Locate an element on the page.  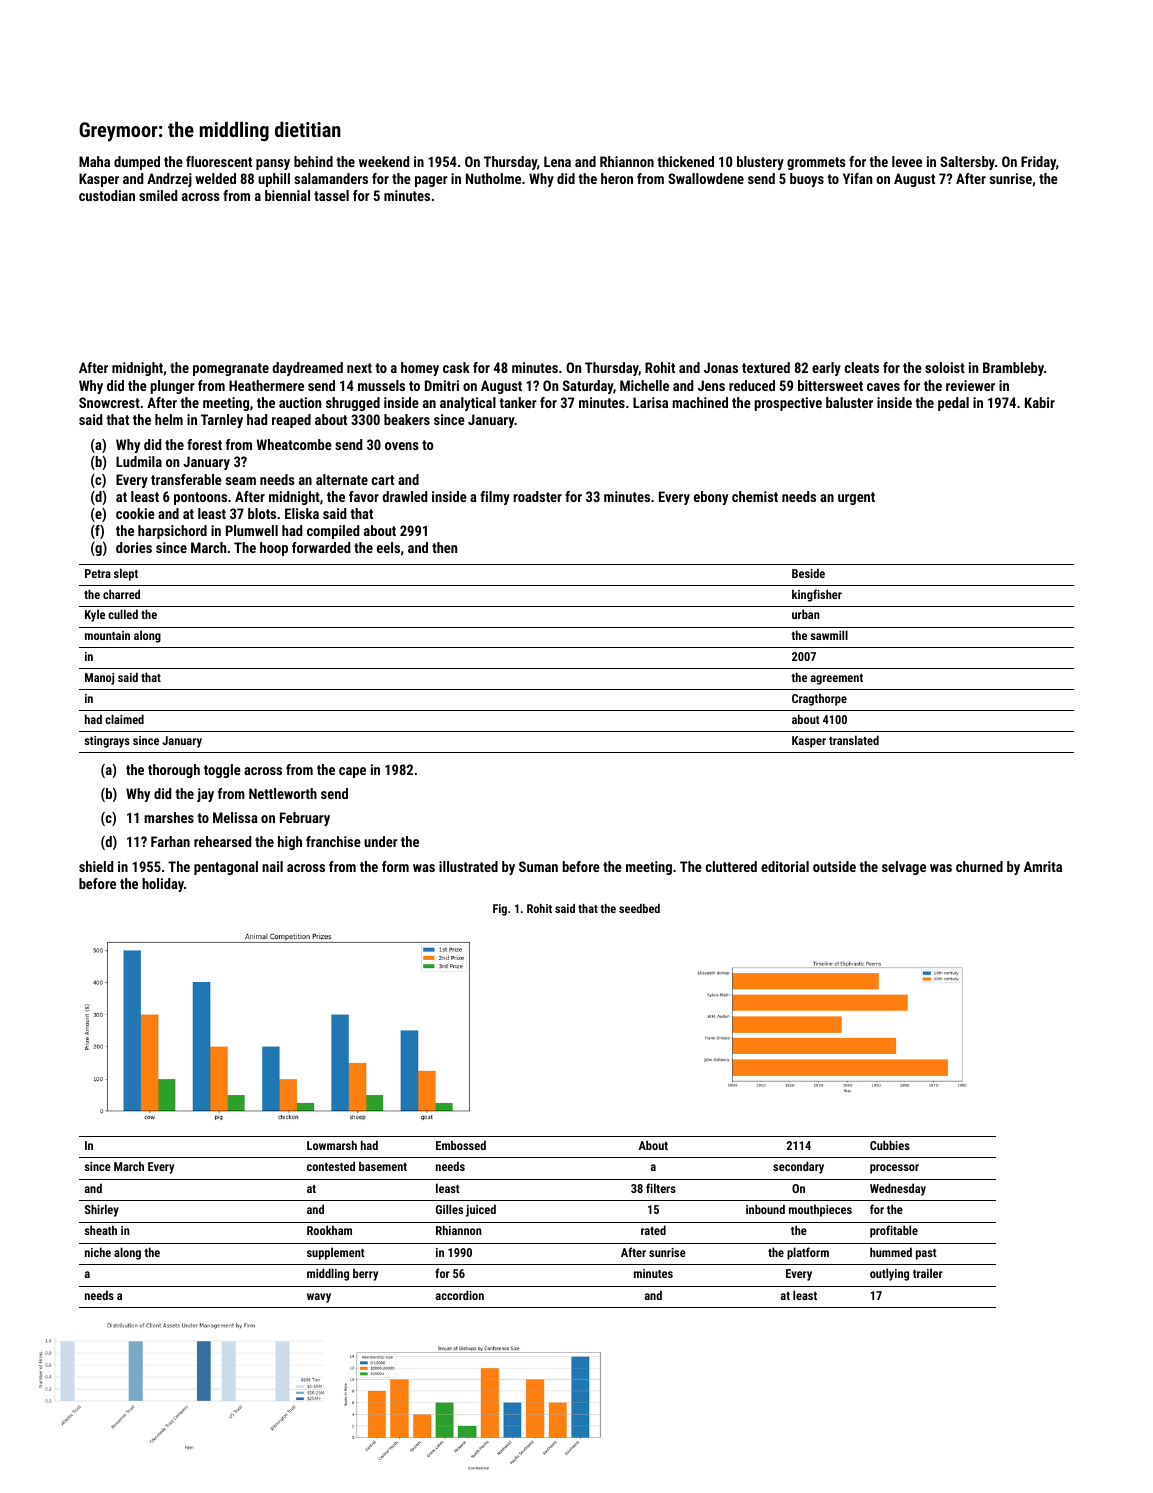
inbound is located at coordinates (765, 1209).
